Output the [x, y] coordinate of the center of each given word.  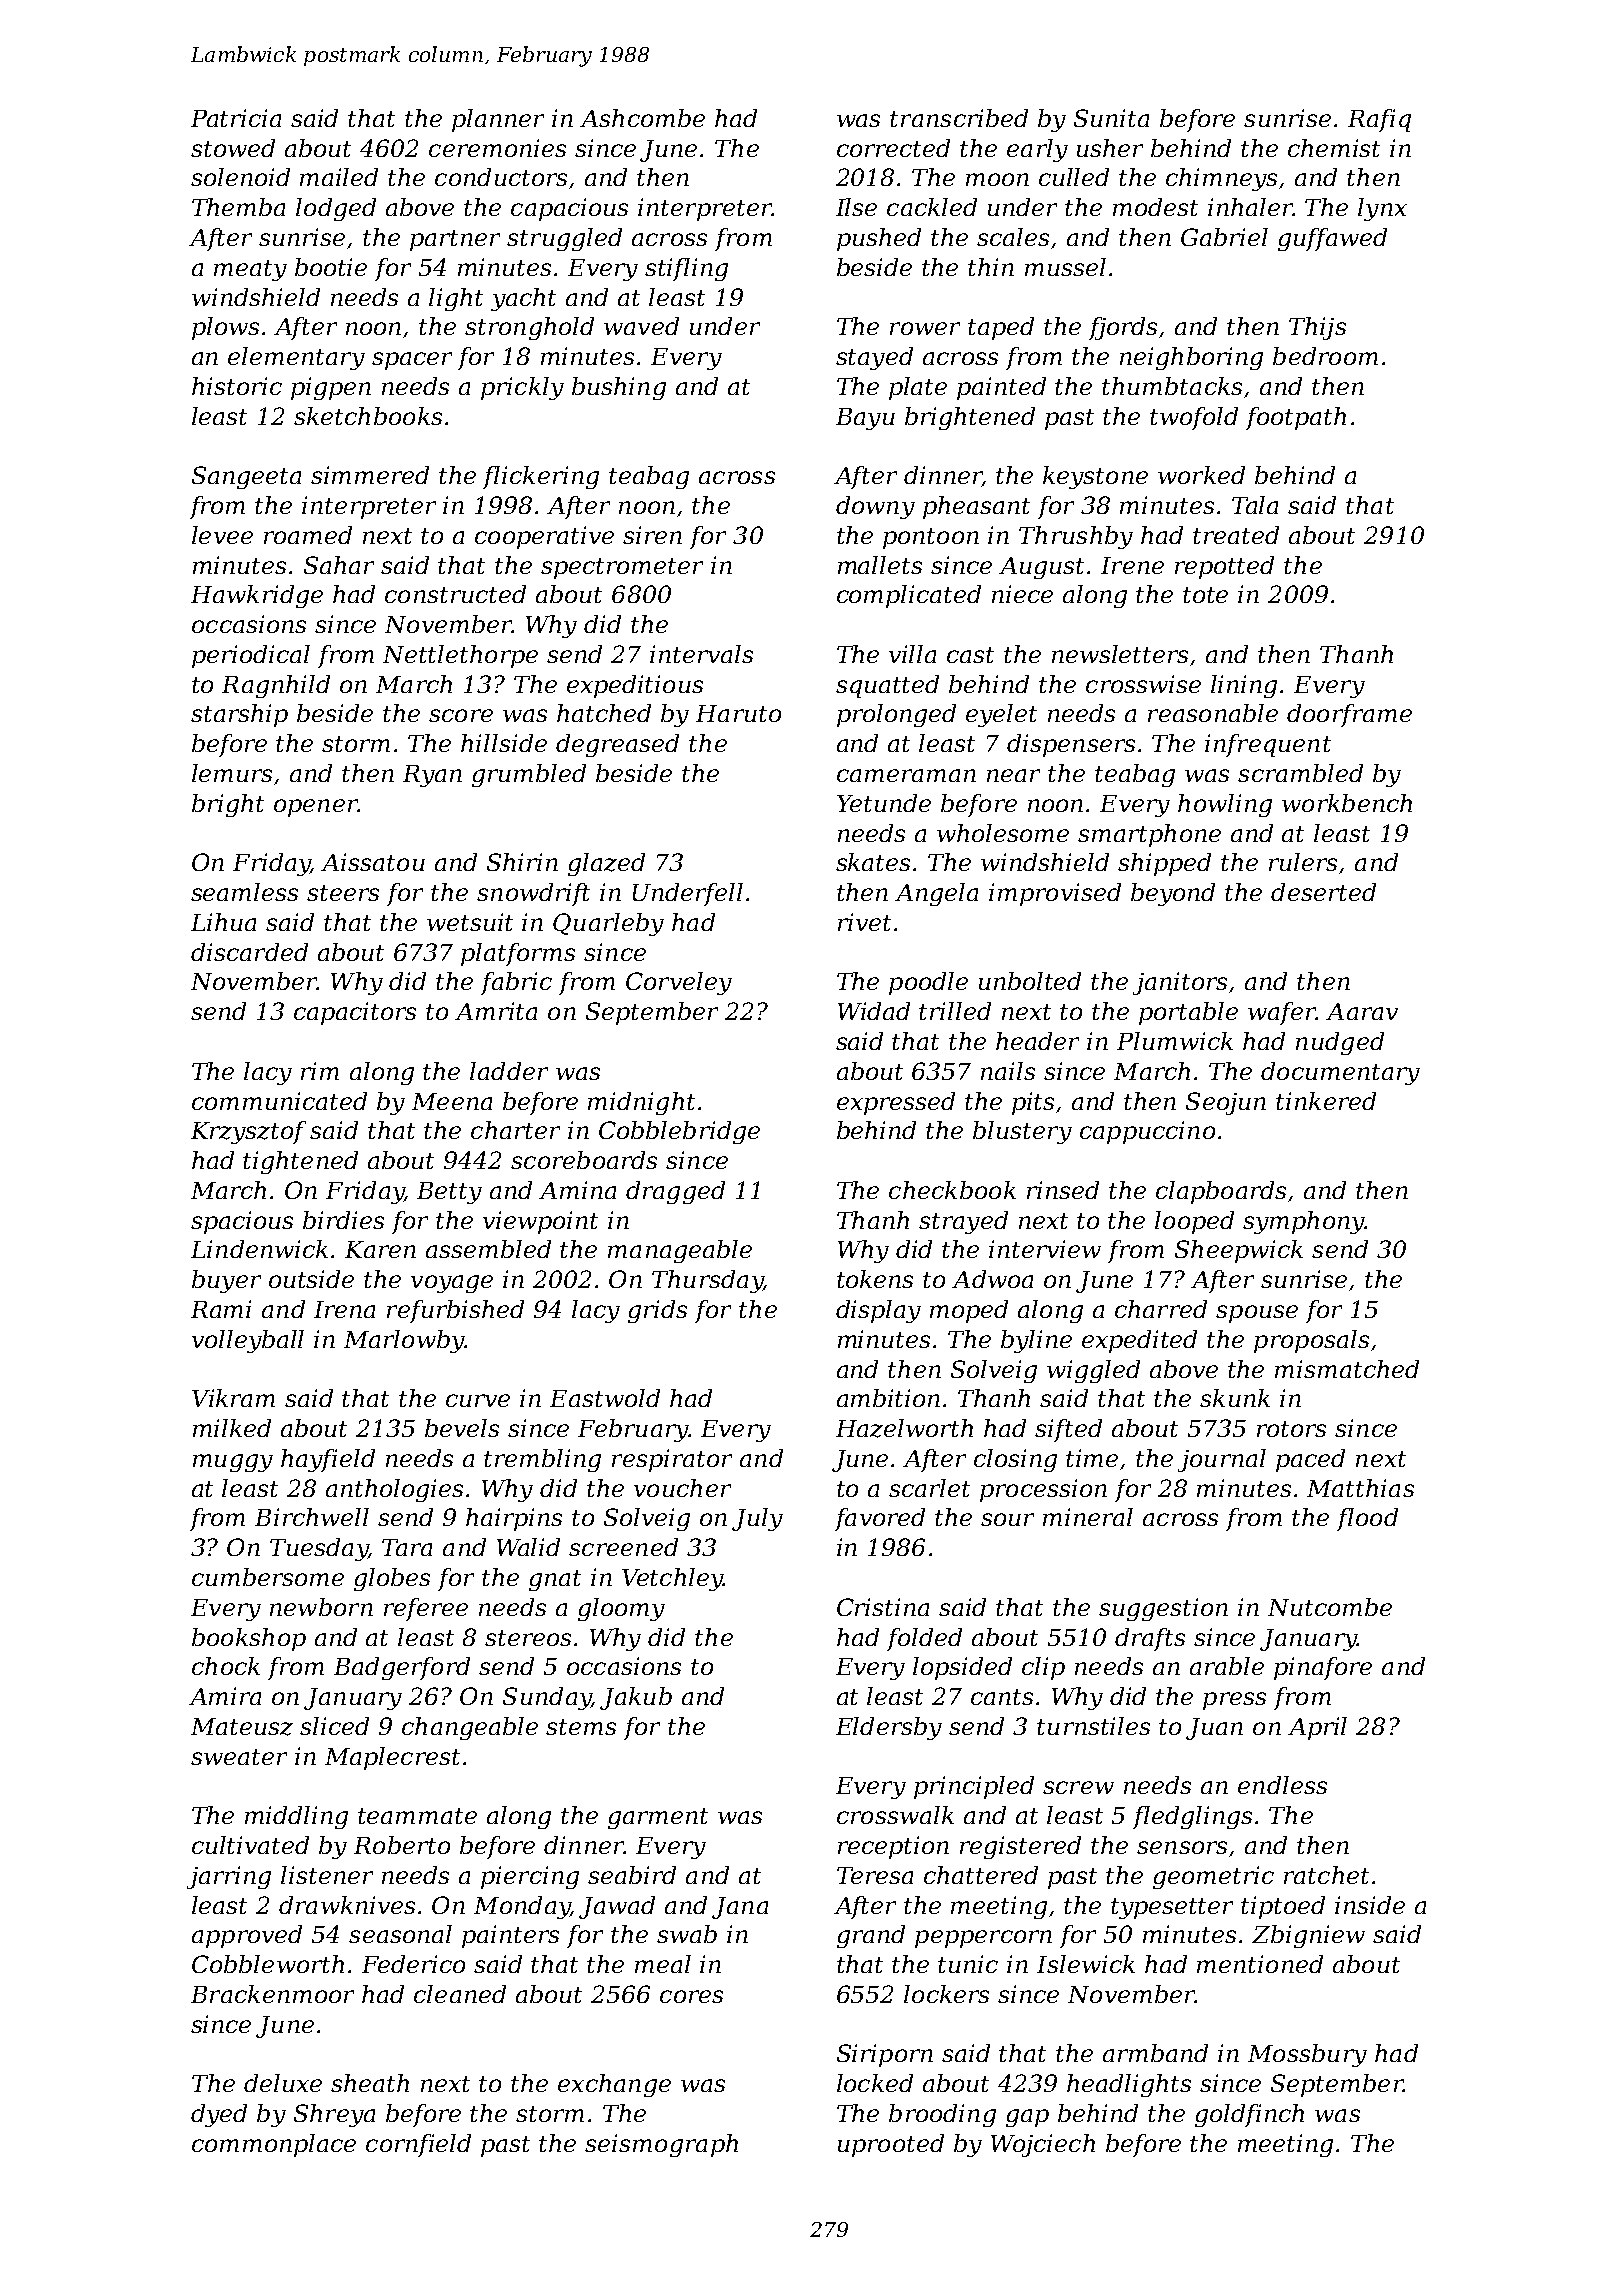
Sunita [1111, 118]
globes [392, 1579]
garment [658, 1818]
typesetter [1172, 1908]
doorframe [1349, 715]
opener [316, 808]
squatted [887, 686]
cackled [932, 207]
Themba [238, 207]
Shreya [334, 2115]
